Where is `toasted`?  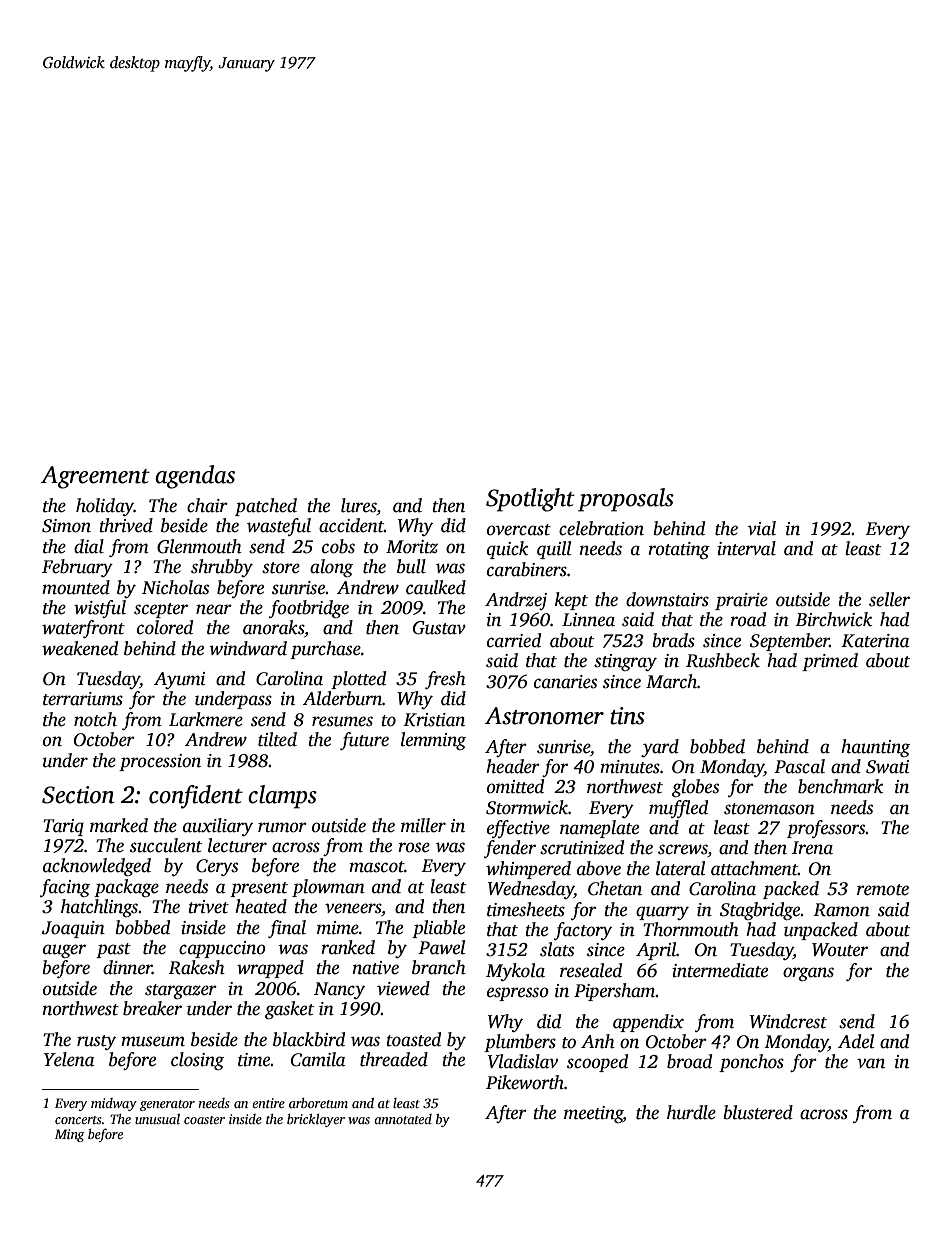
toasted is located at coordinates (413, 1039).
